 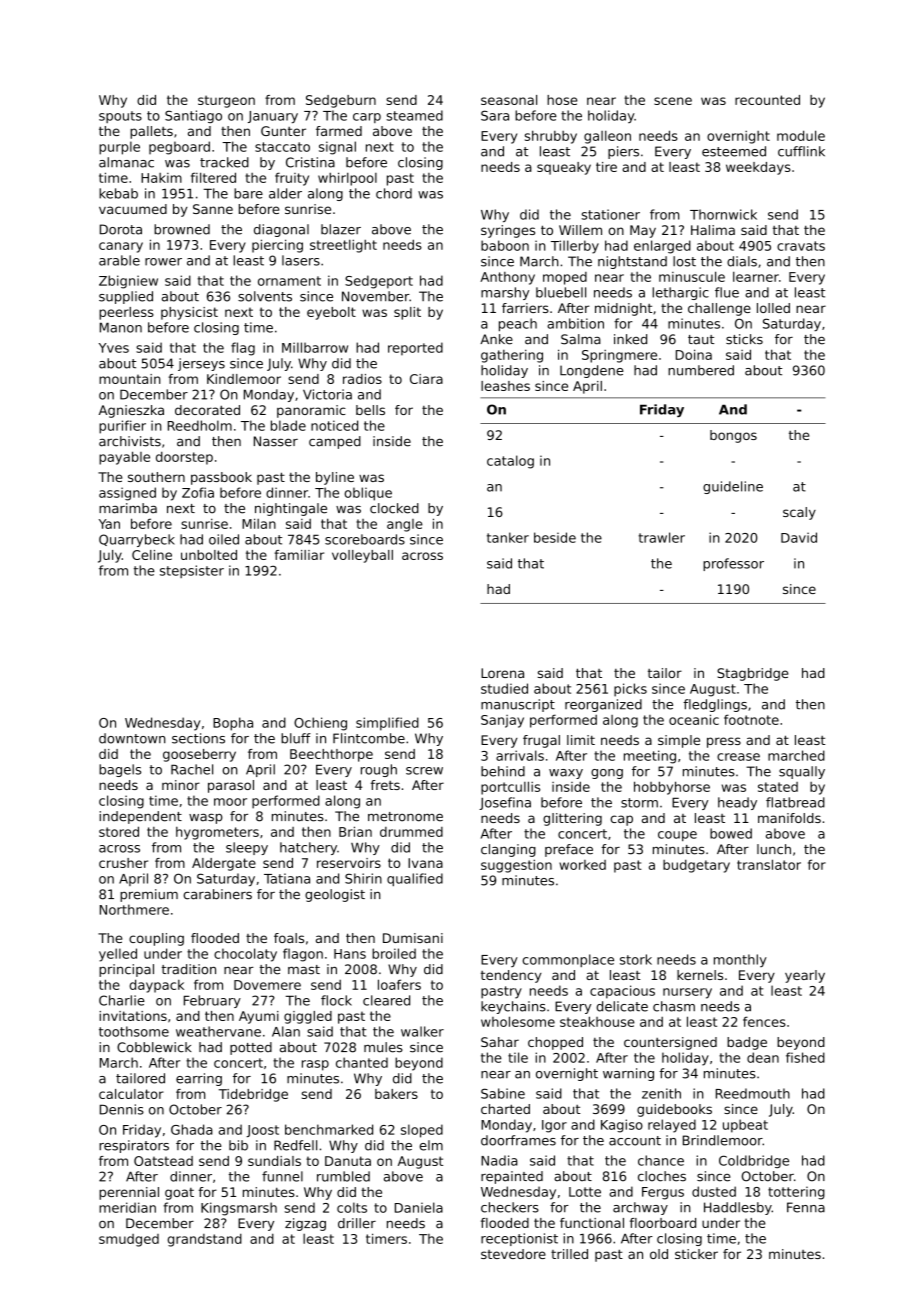 What do you see at coordinates (362, 1062) in the page?
I see `chanted` at bounding box center [362, 1062].
